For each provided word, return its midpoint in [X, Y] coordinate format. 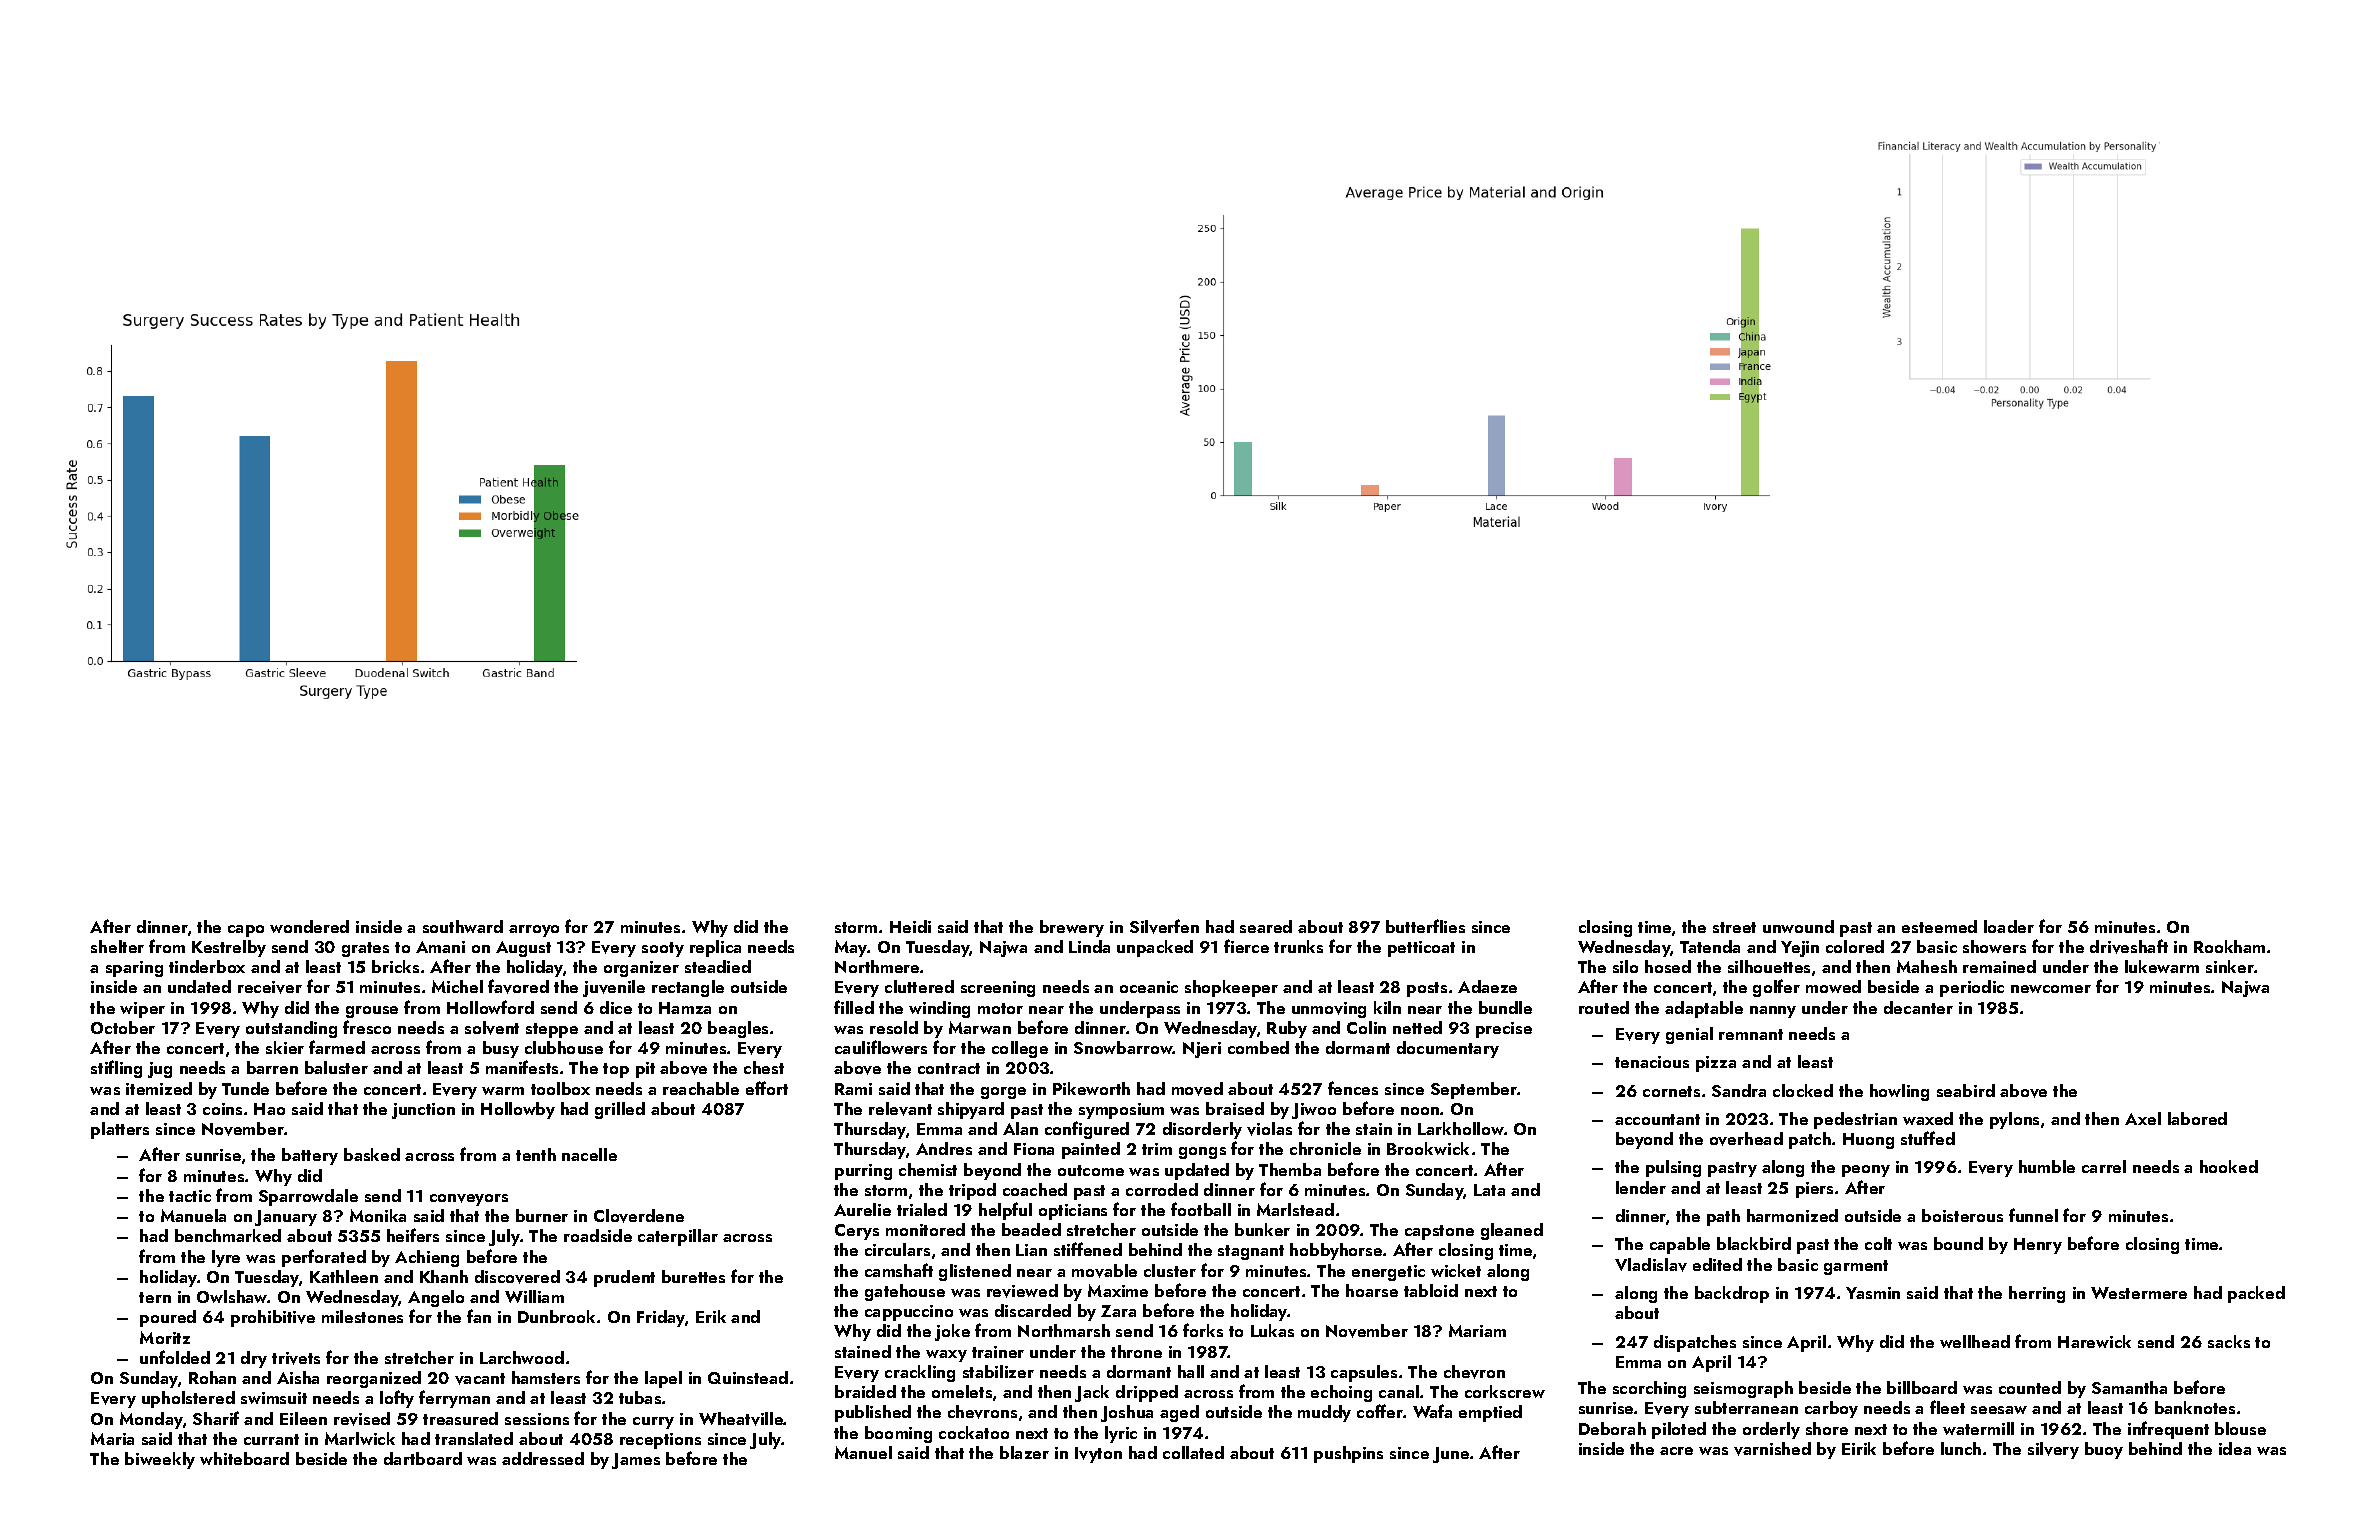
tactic [190, 1196]
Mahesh [1927, 966]
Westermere [2139, 1293]
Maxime [1118, 1290]
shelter [117, 946]
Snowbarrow [1123, 1047]
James [636, 1461]
